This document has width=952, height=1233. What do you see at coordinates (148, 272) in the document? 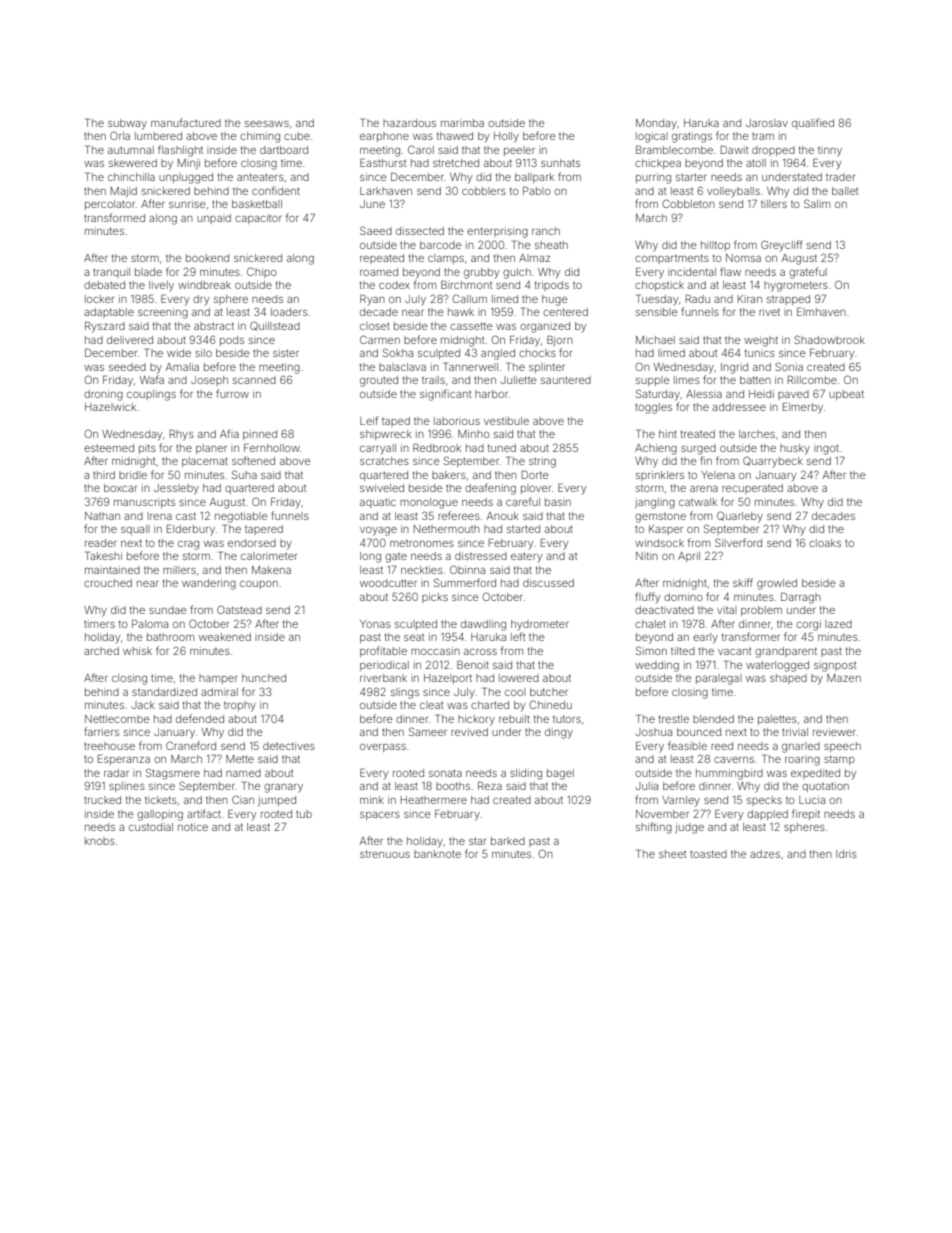
I see `blade` at bounding box center [148, 272].
